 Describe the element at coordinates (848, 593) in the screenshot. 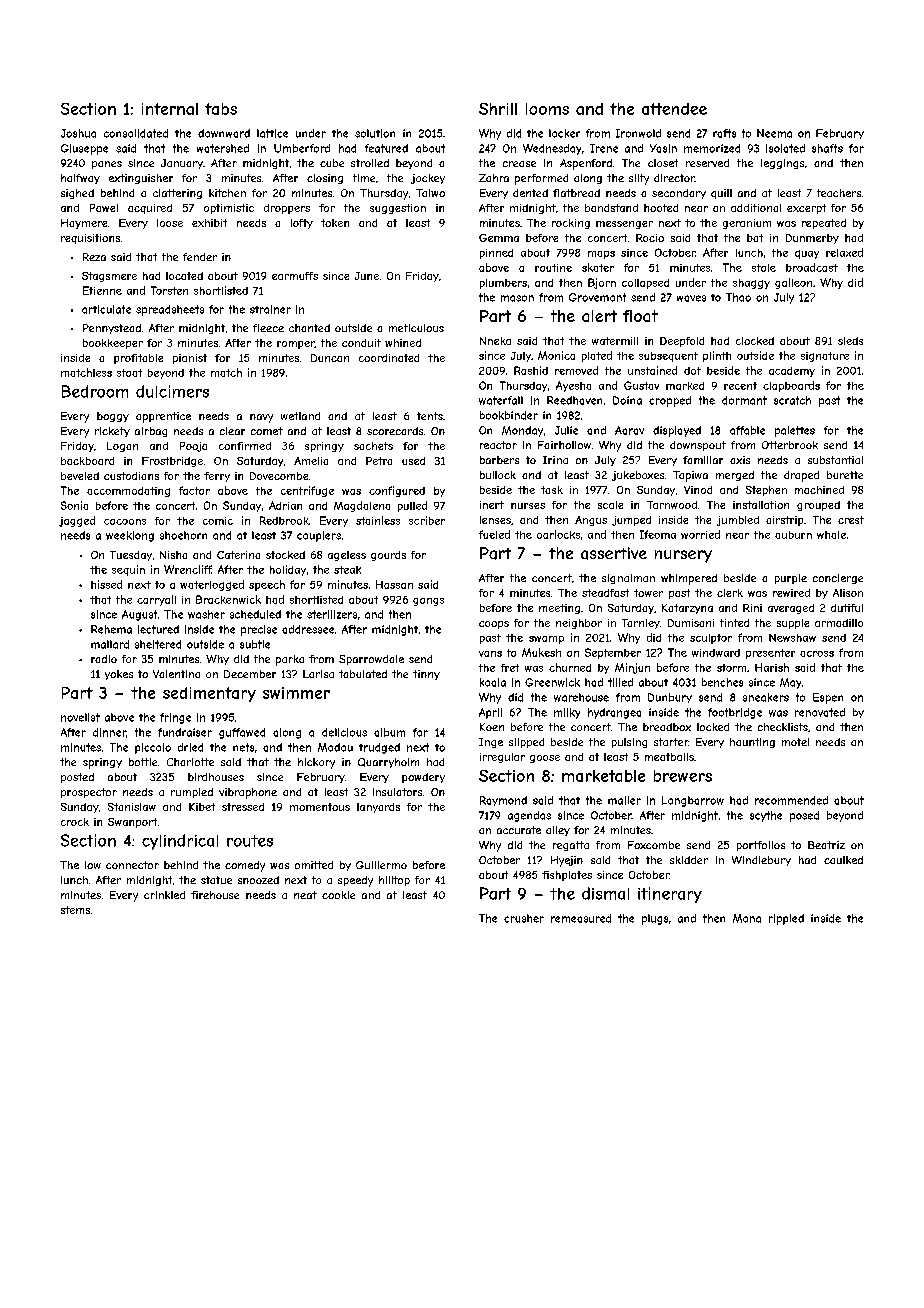

I see `Alison` at that location.
